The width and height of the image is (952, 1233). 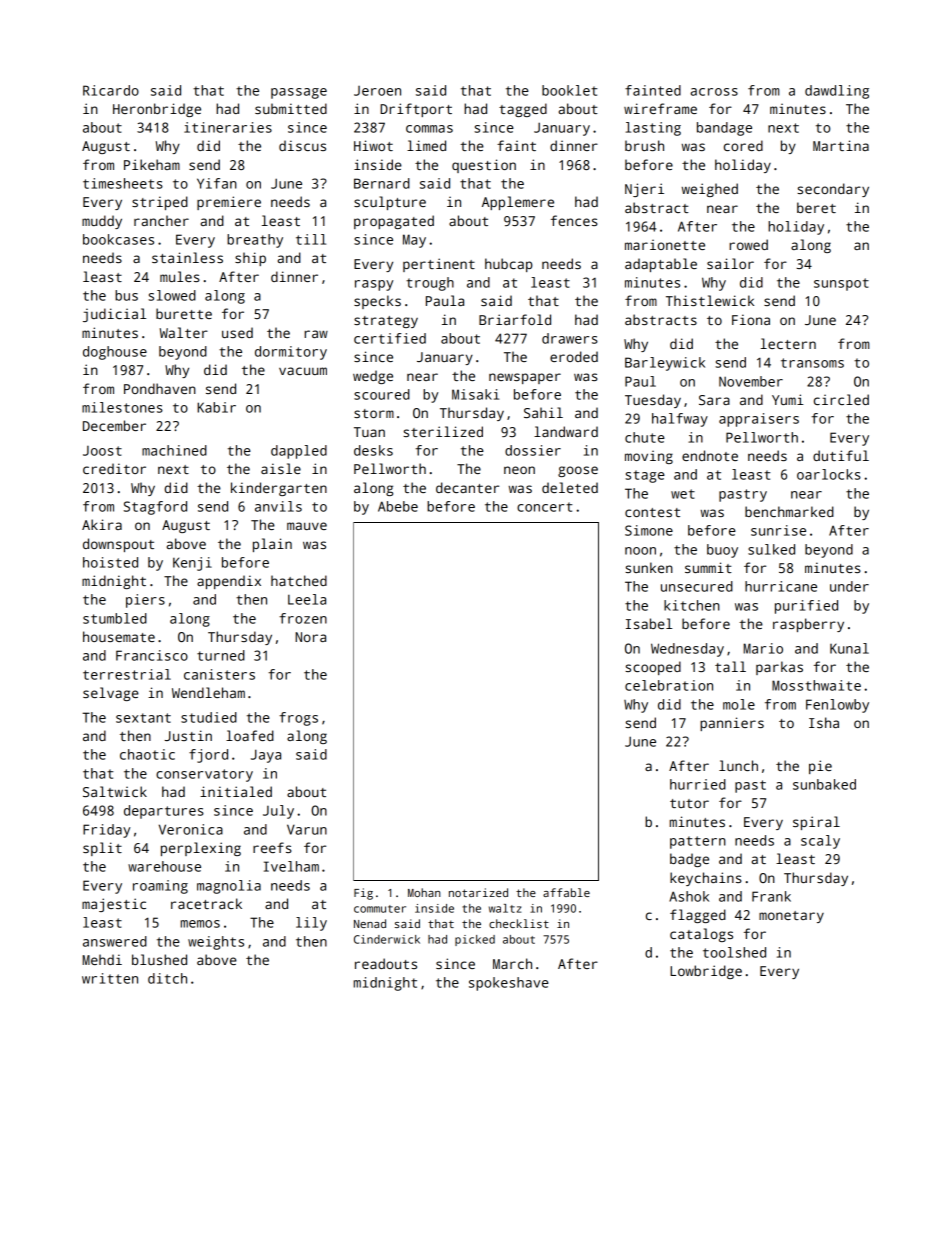 I want to click on newspaper, so click(x=525, y=378).
